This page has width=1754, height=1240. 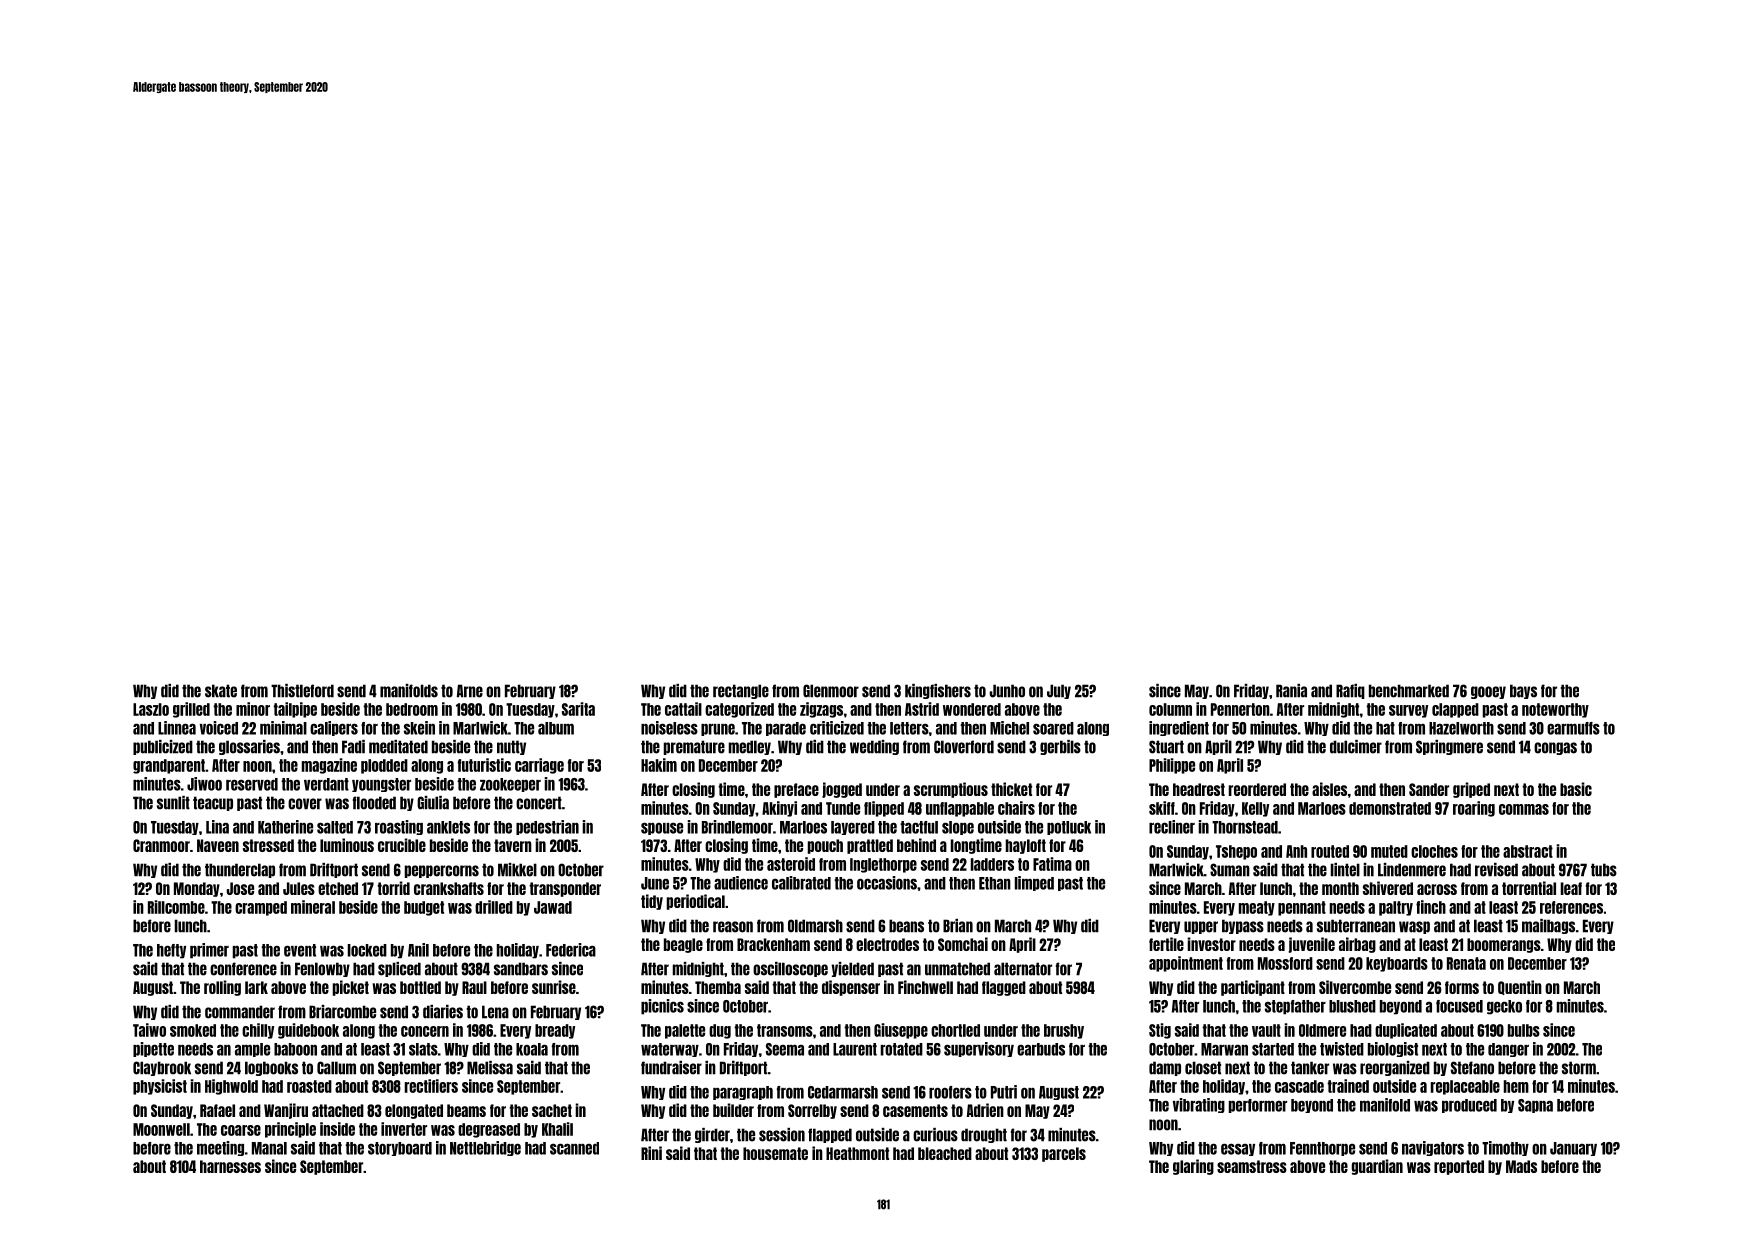 I want to click on noteworthy, so click(x=1555, y=710).
